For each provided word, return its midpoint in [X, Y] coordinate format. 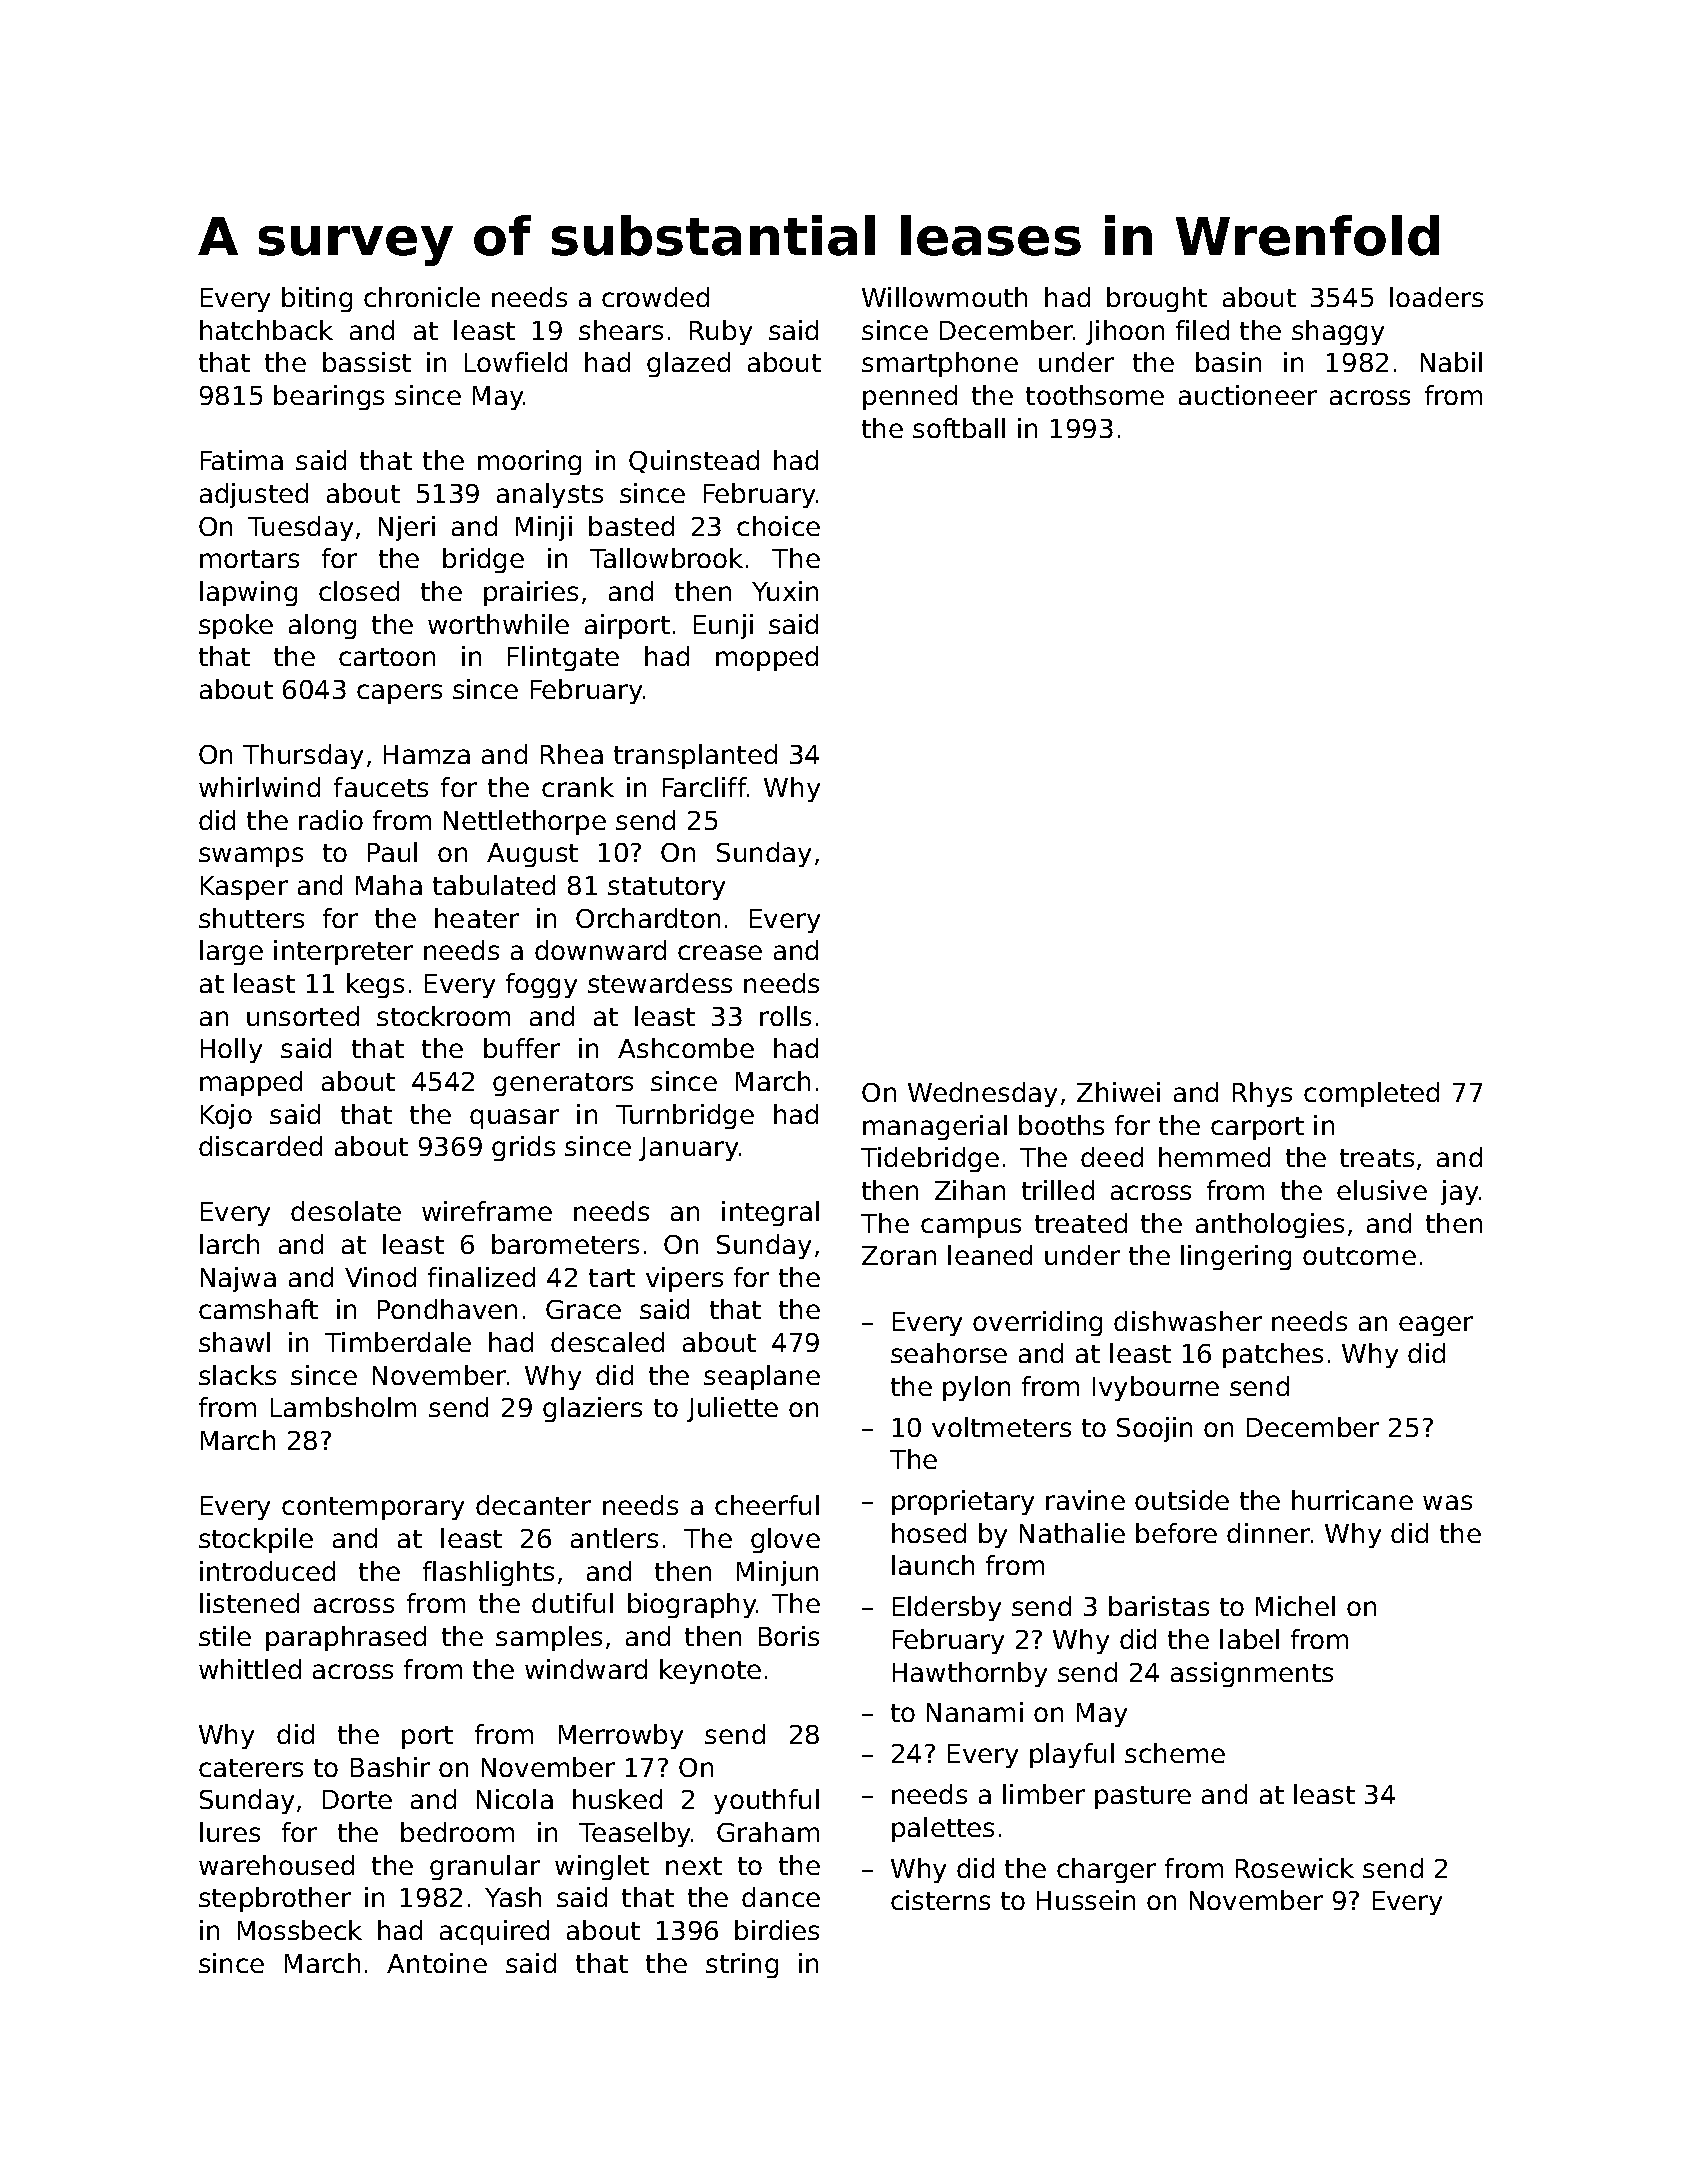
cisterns [940, 1900]
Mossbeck [300, 1930]
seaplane [762, 1377]
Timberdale [398, 1342]
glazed [688, 364]
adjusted [254, 495]
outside [1182, 1500]
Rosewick [1295, 1868]
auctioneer [1248, 395]
